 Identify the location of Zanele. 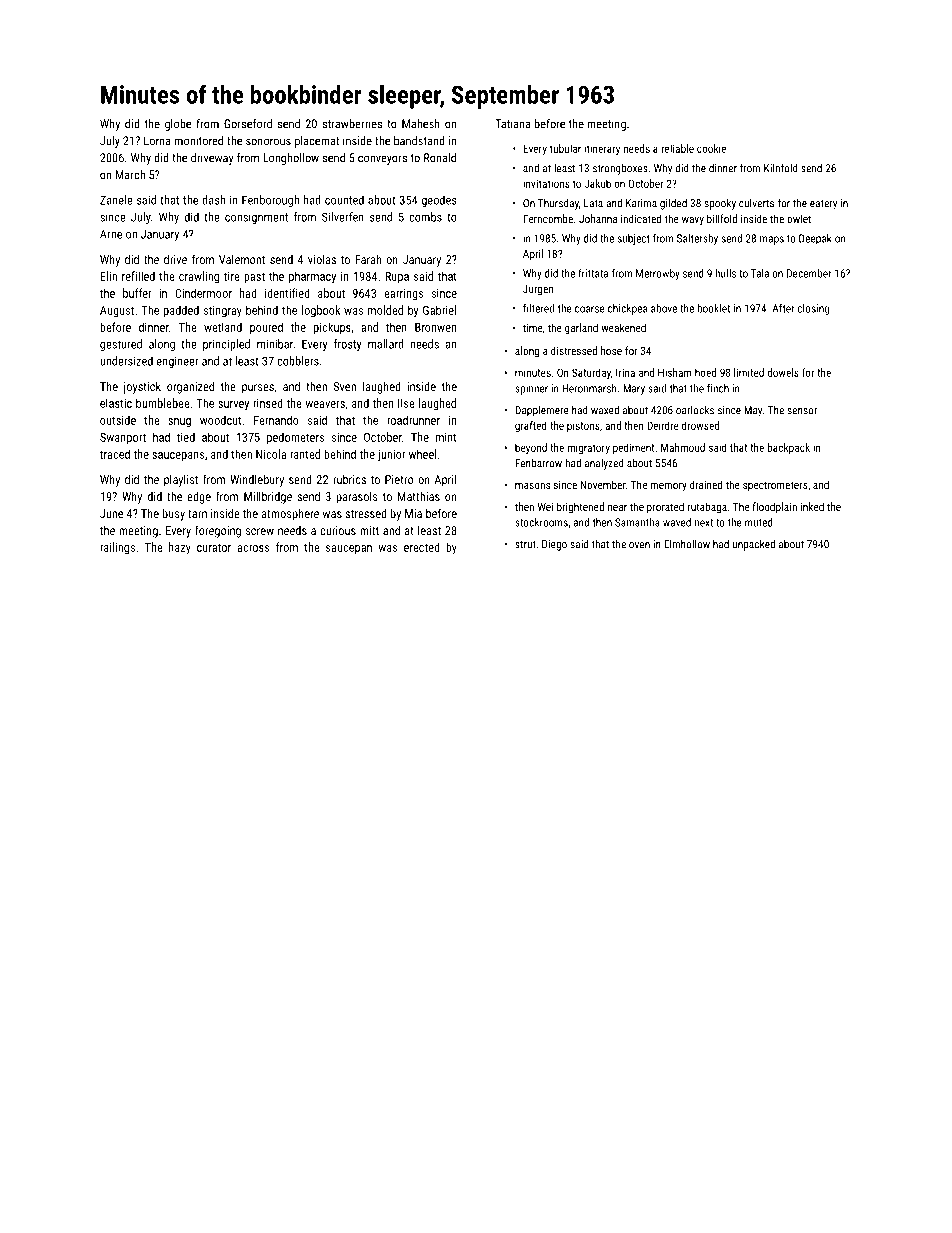
(116, 200).
